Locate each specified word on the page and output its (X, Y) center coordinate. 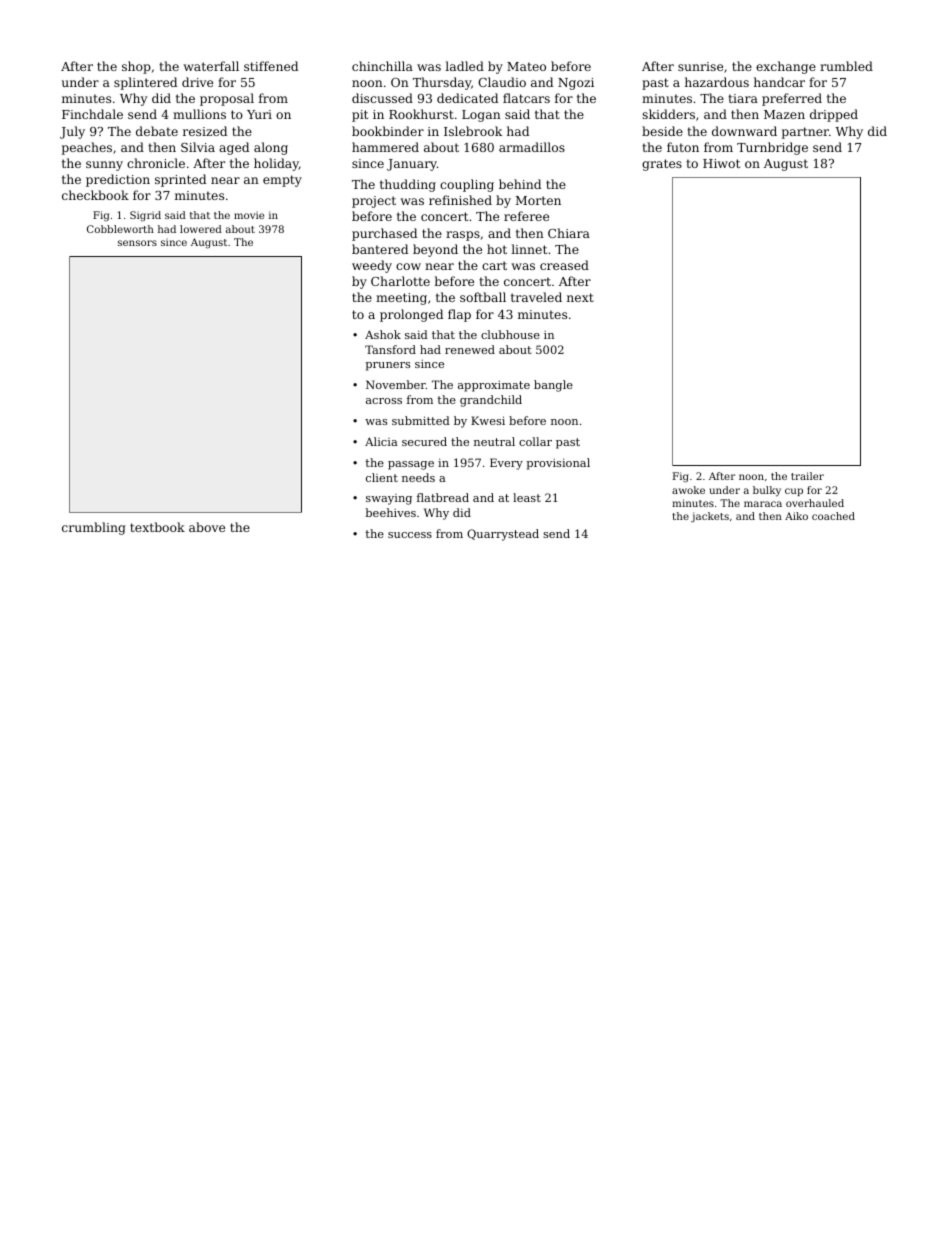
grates (662, 165)
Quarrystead (503, 535)
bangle (553, 386)
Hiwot (721, 163)
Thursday (442, 83)
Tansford (390, 349)
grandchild (491, 401)
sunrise (700, 66)
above (207, 527)
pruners (388, 366)
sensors (137, 243)
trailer (807, 476)
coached (833, 516)
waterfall (211, 66)
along (271, 148)
